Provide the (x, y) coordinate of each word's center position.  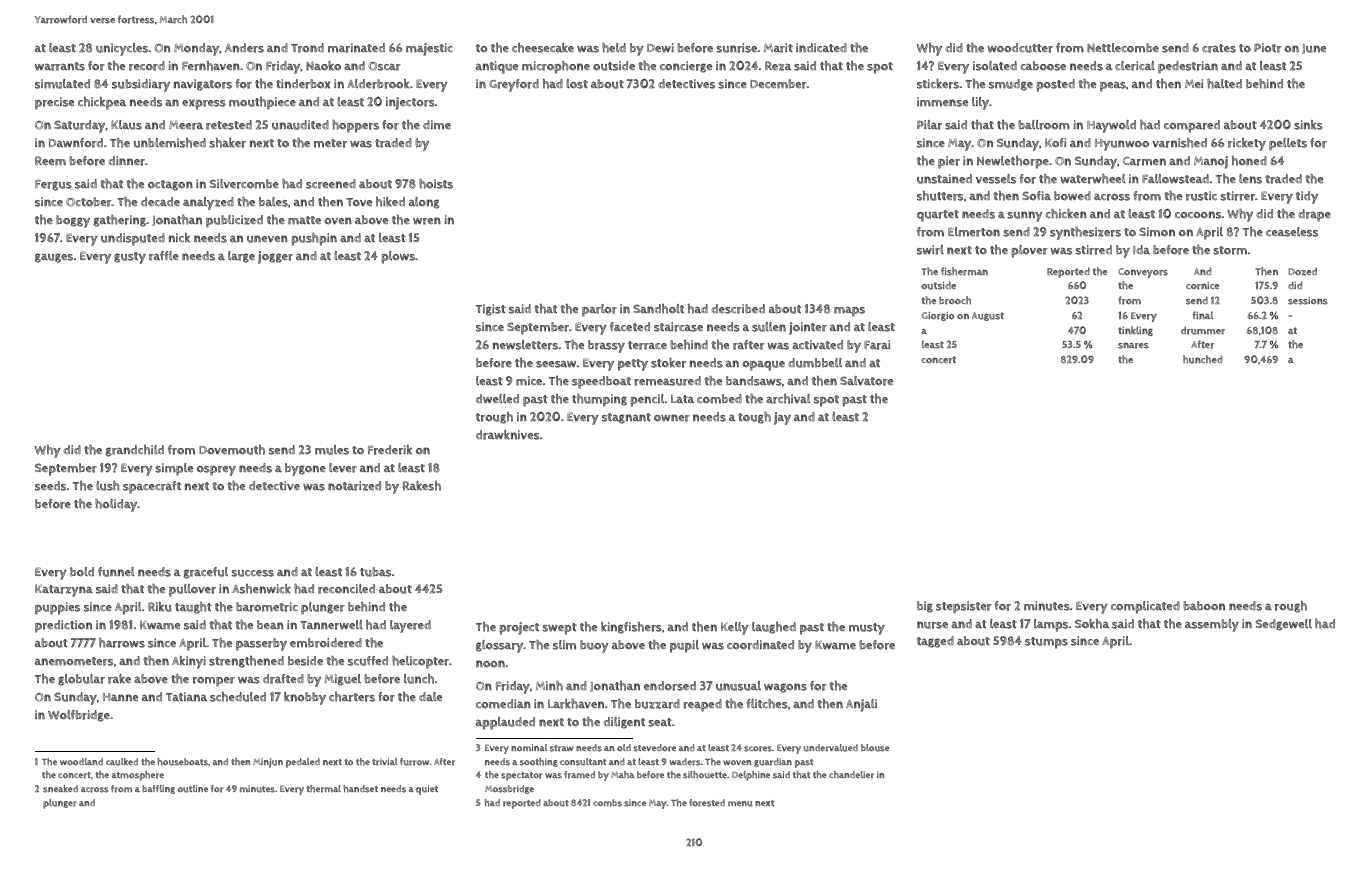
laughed (774, 628)
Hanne (120, 697)
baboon (1204, 606)
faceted (630, 326)
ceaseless (1292, 232)
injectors (410, 103)
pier (949, 162)
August (988, 316)
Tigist (491, 310)
